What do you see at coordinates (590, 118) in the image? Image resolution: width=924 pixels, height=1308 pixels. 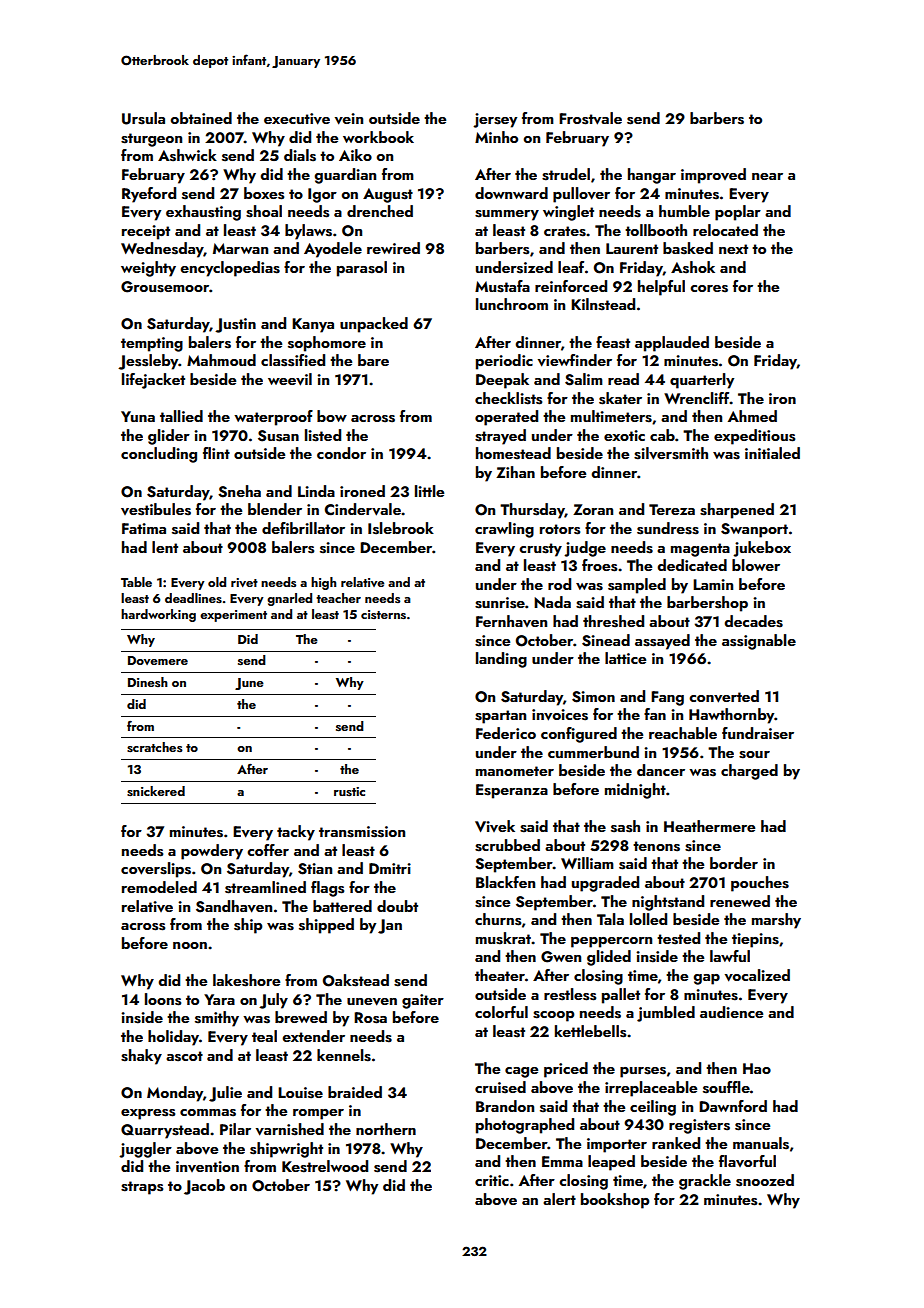 I see `Frostvale` at bounding box center [590, 118].
